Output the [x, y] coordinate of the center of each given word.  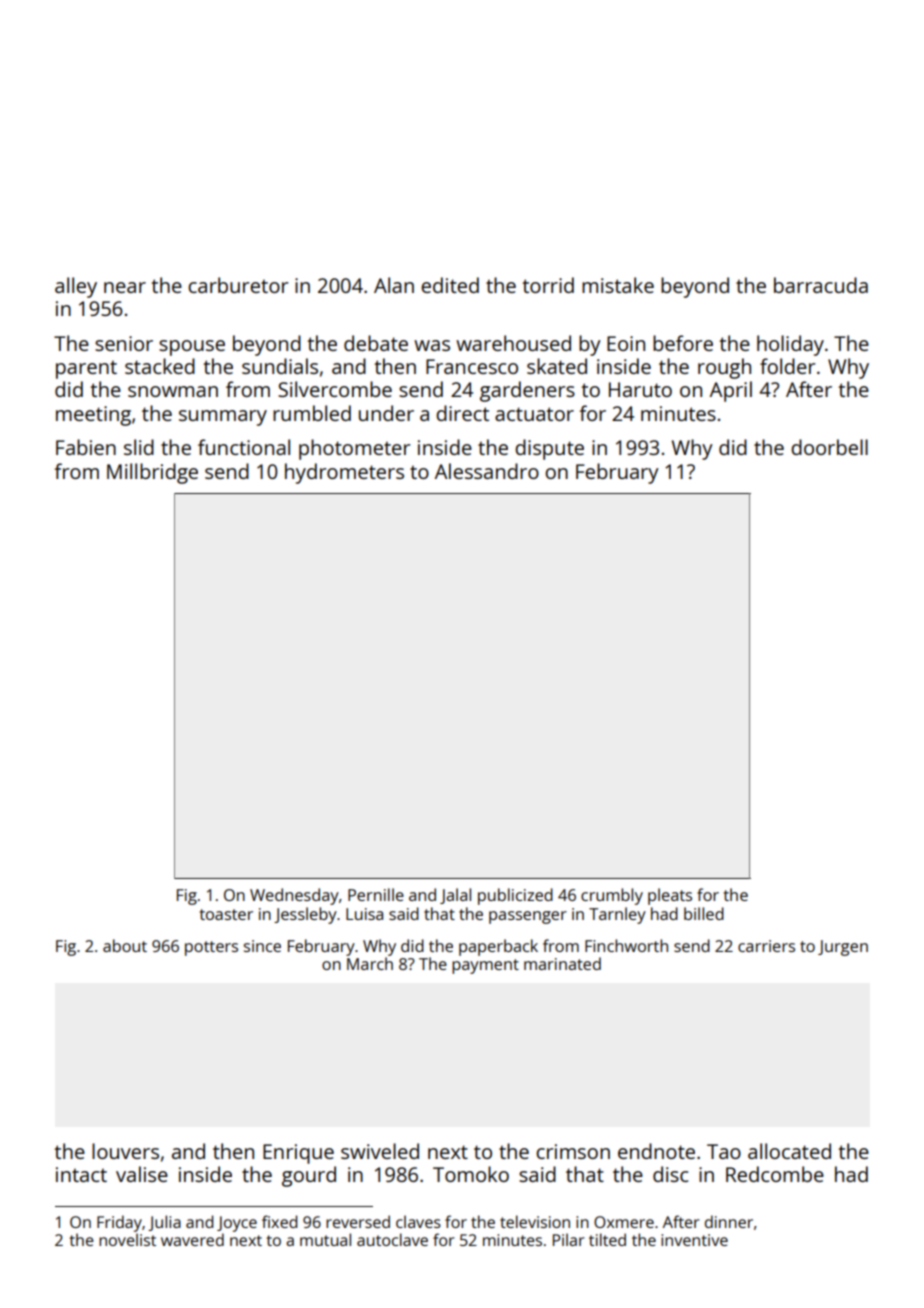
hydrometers [344, 473]
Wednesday [294, 896]
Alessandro [487, 471]
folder [787, 366]
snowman [173, 391]
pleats [670, 896]
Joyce [237, 1224]
